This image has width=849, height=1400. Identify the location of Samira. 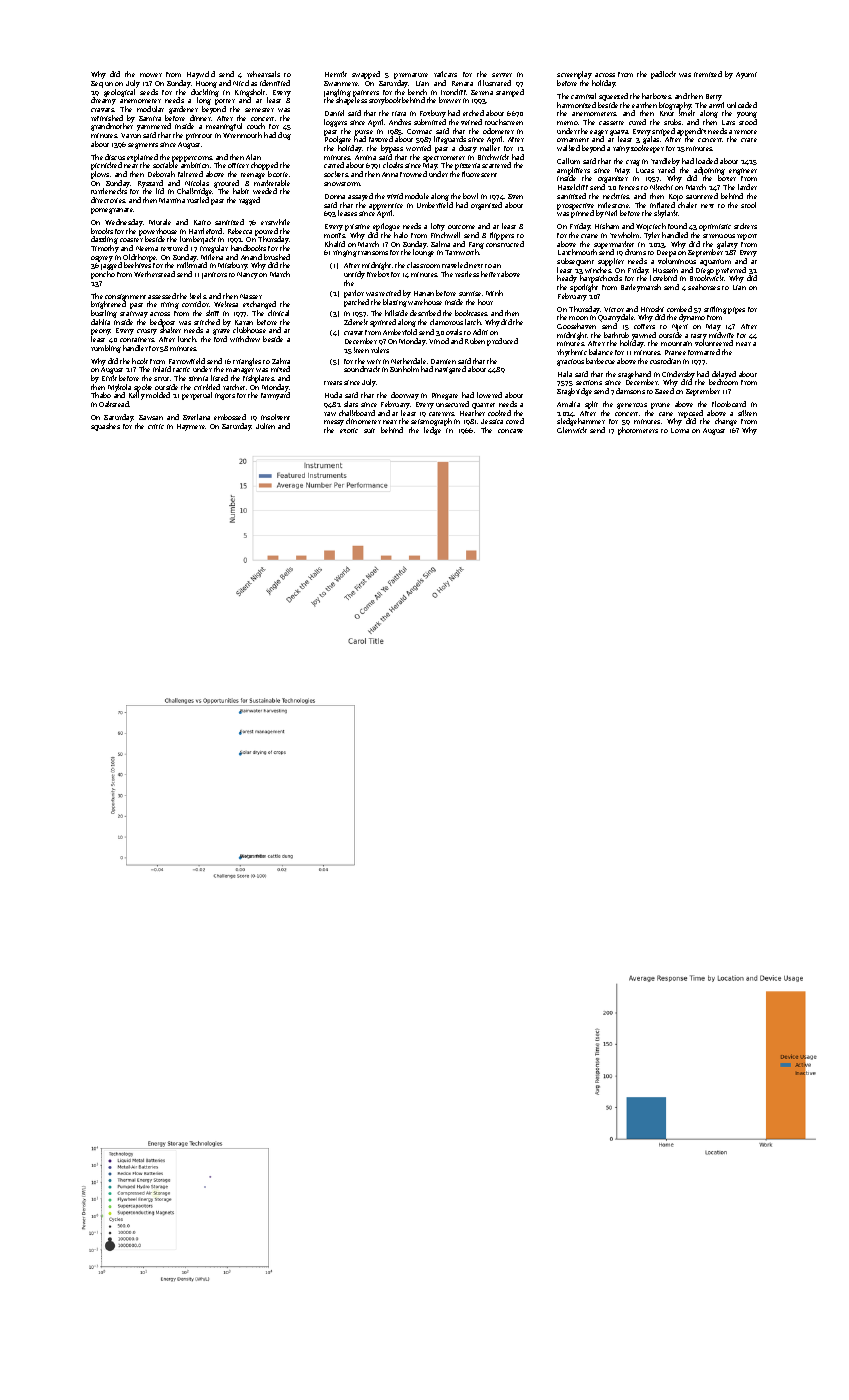
(150, 118).
